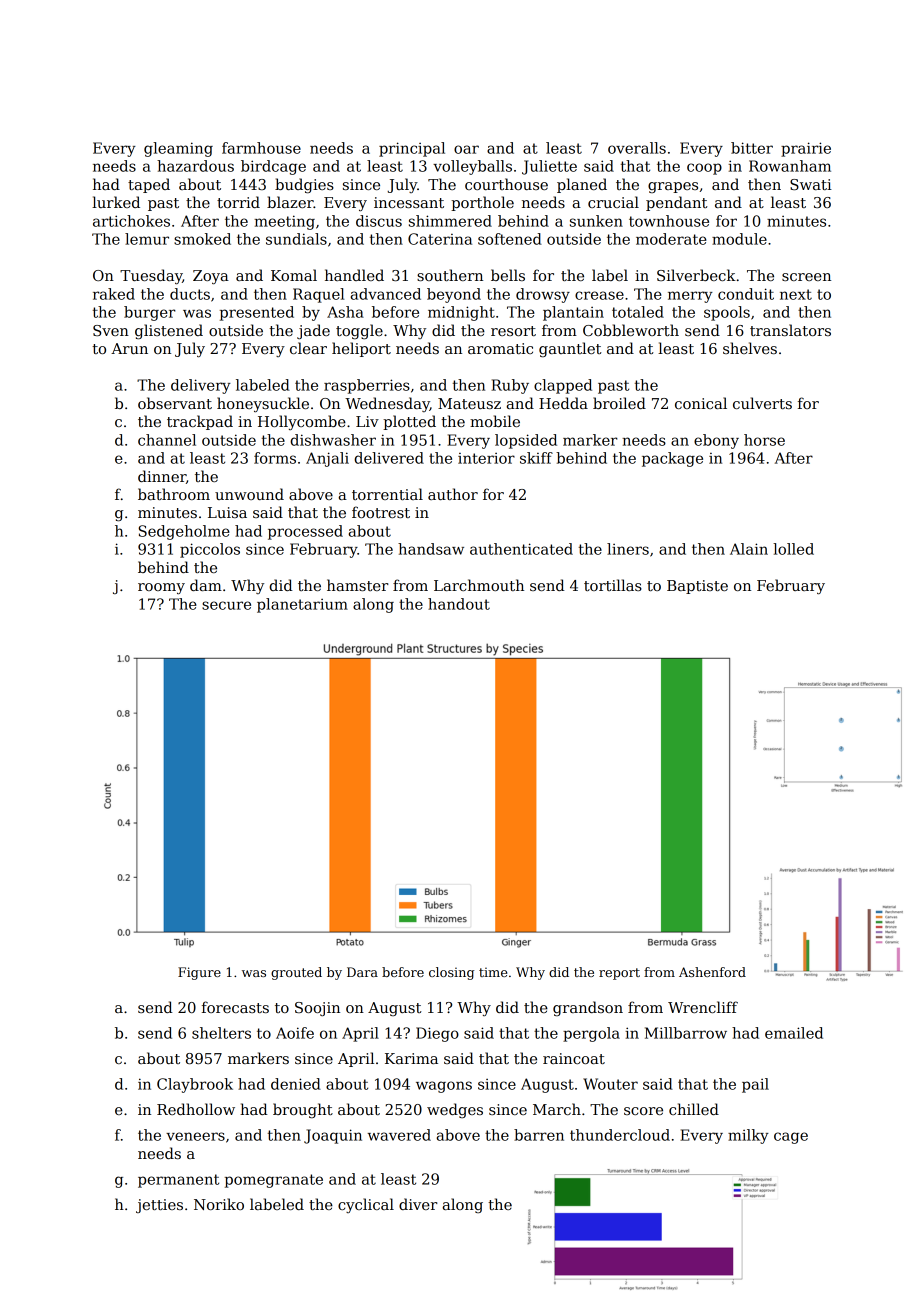 The height and width of the document is (1314, 924). I want to click on Noriko, so click(219, 1204).
